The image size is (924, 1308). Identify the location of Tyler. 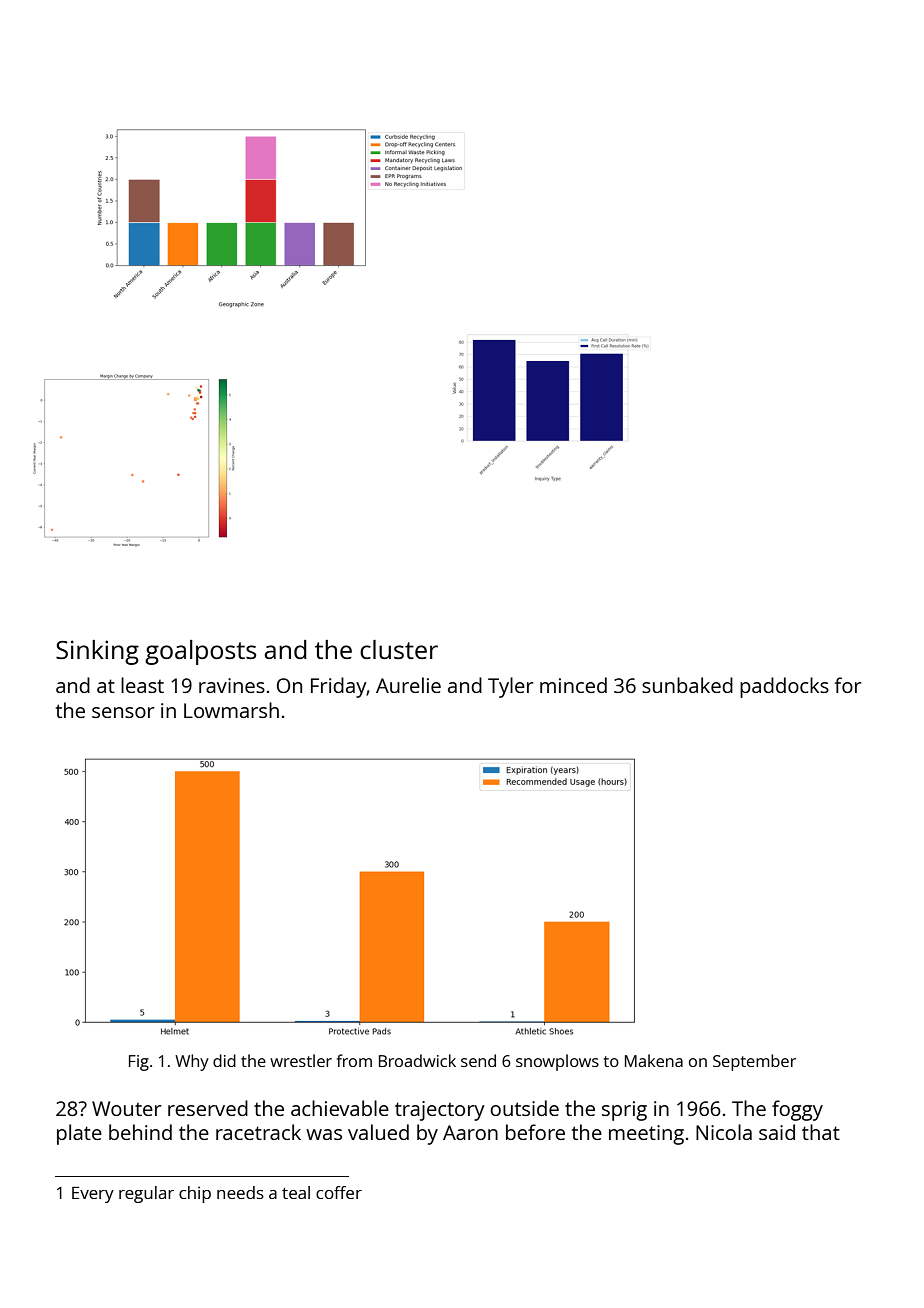
(510, 687).
